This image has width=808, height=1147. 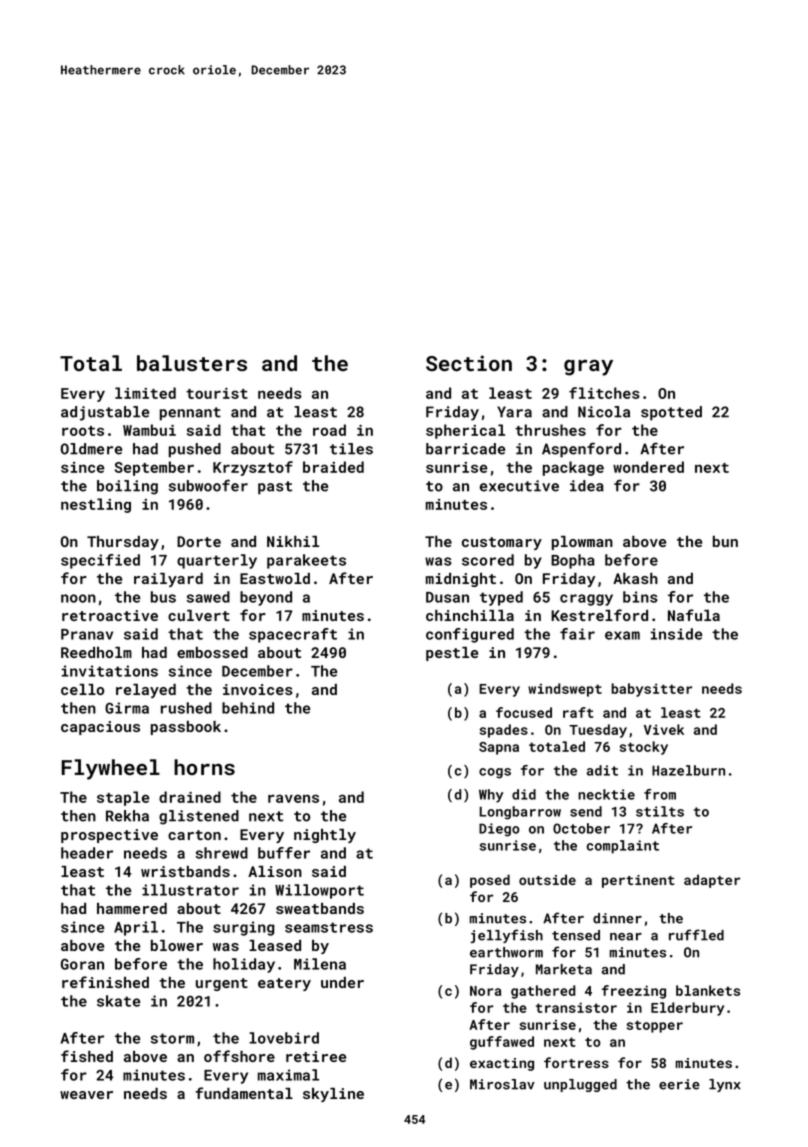 I want to click on Dorte, so click(x=199, y=541).
